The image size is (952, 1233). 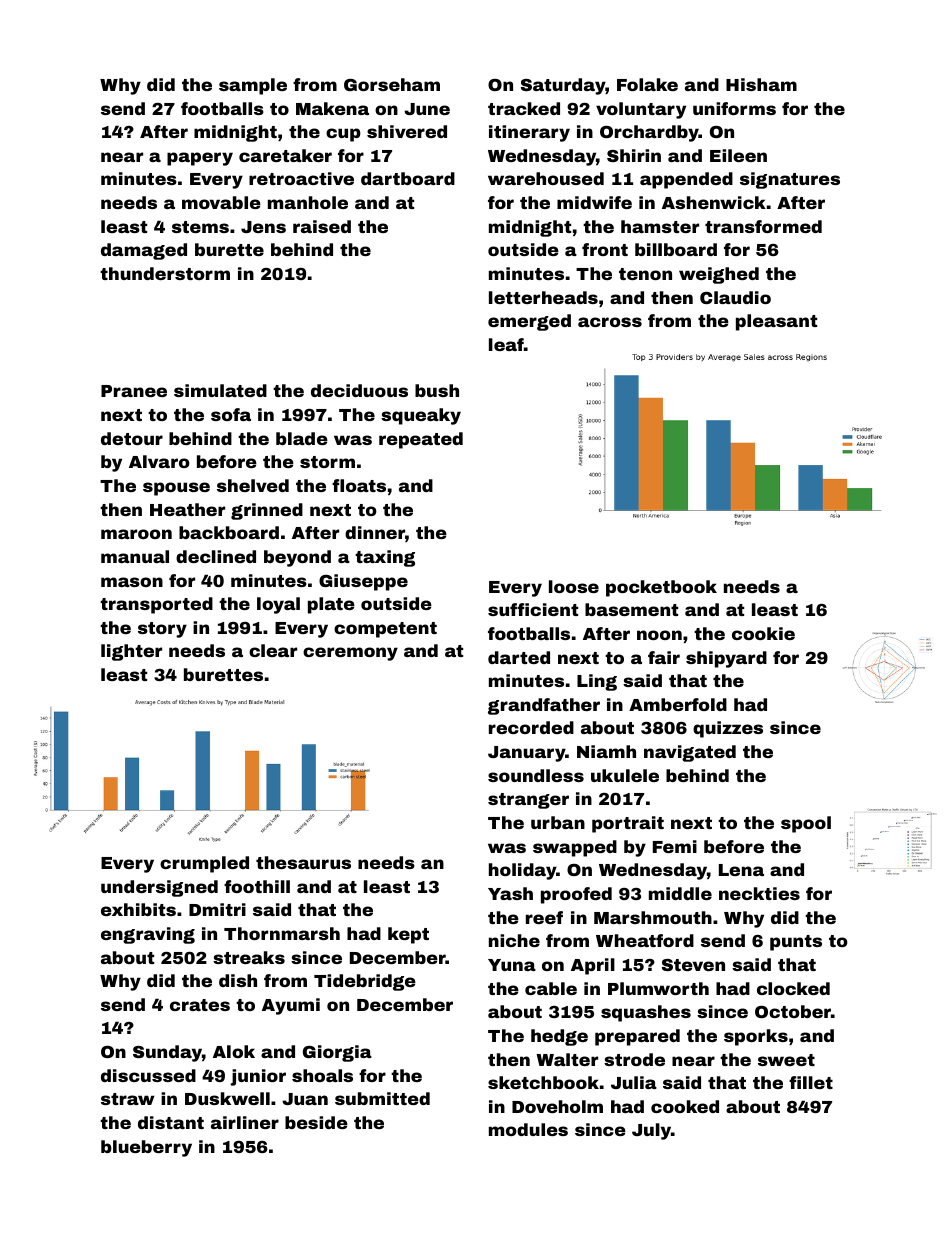 I want to click on dinner, so click(x=375, y=532).
